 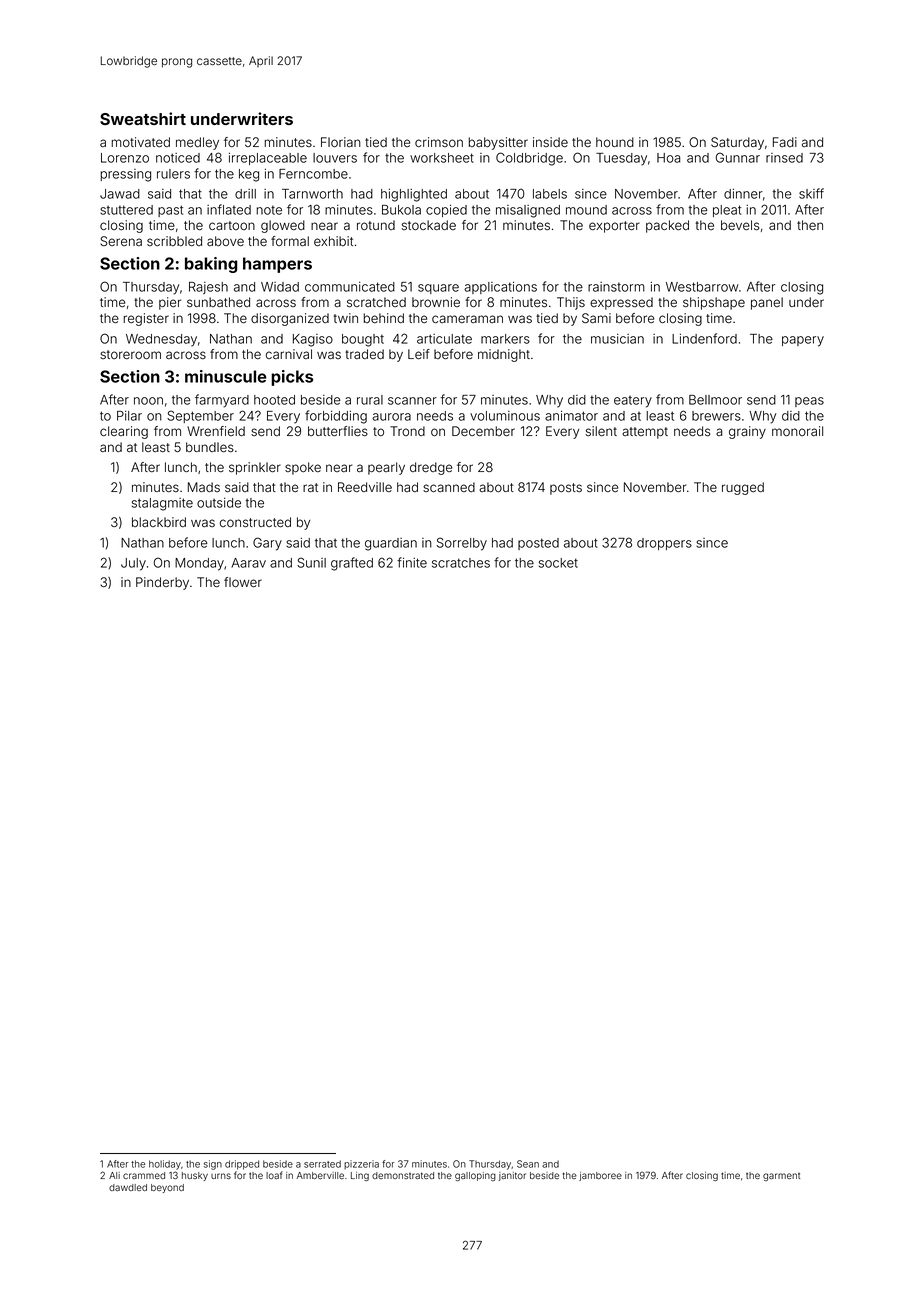 I want to click on highlighted, so click(x=414, y=195).
